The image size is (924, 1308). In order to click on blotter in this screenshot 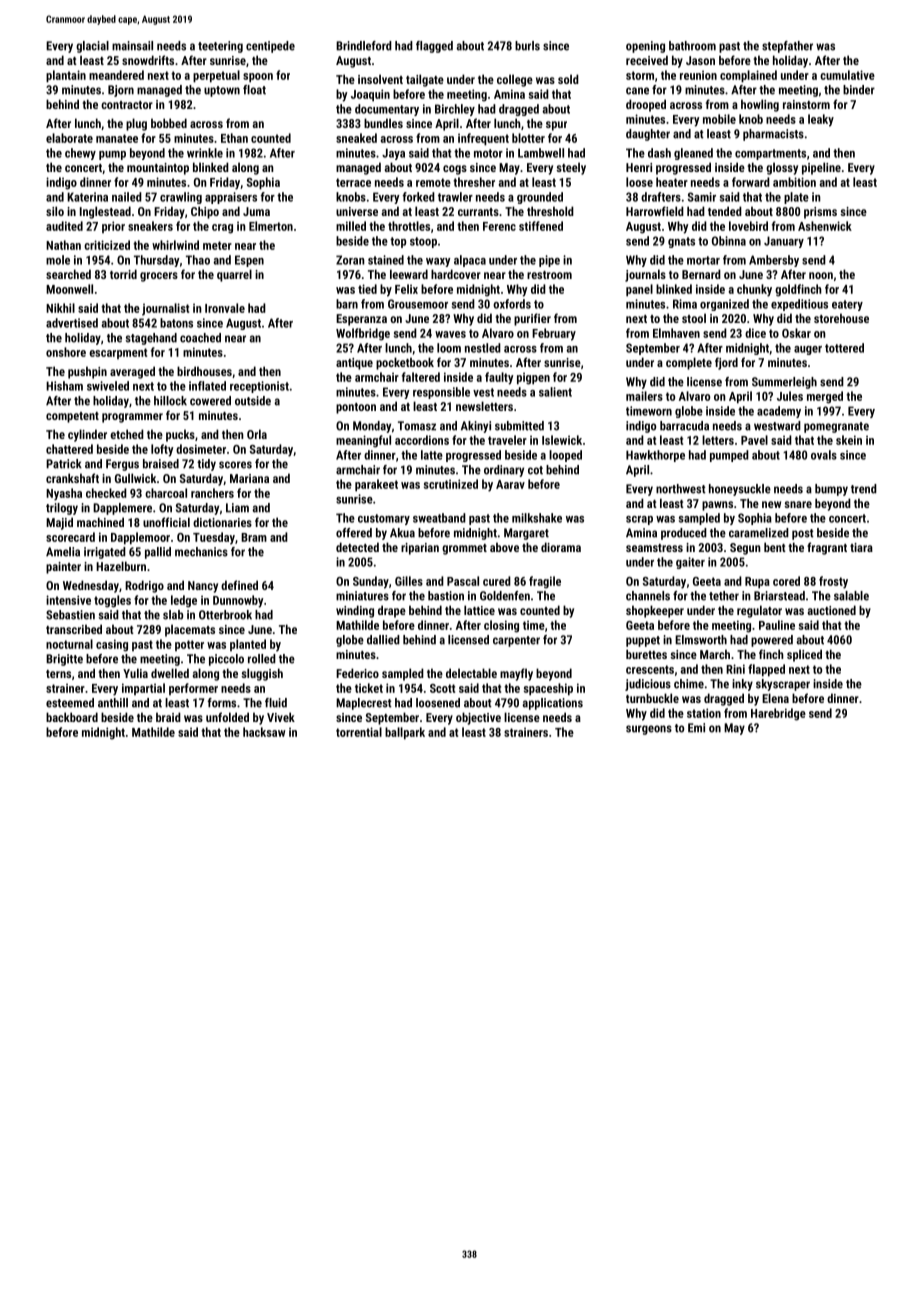, I will do `click(528, 138)`.
